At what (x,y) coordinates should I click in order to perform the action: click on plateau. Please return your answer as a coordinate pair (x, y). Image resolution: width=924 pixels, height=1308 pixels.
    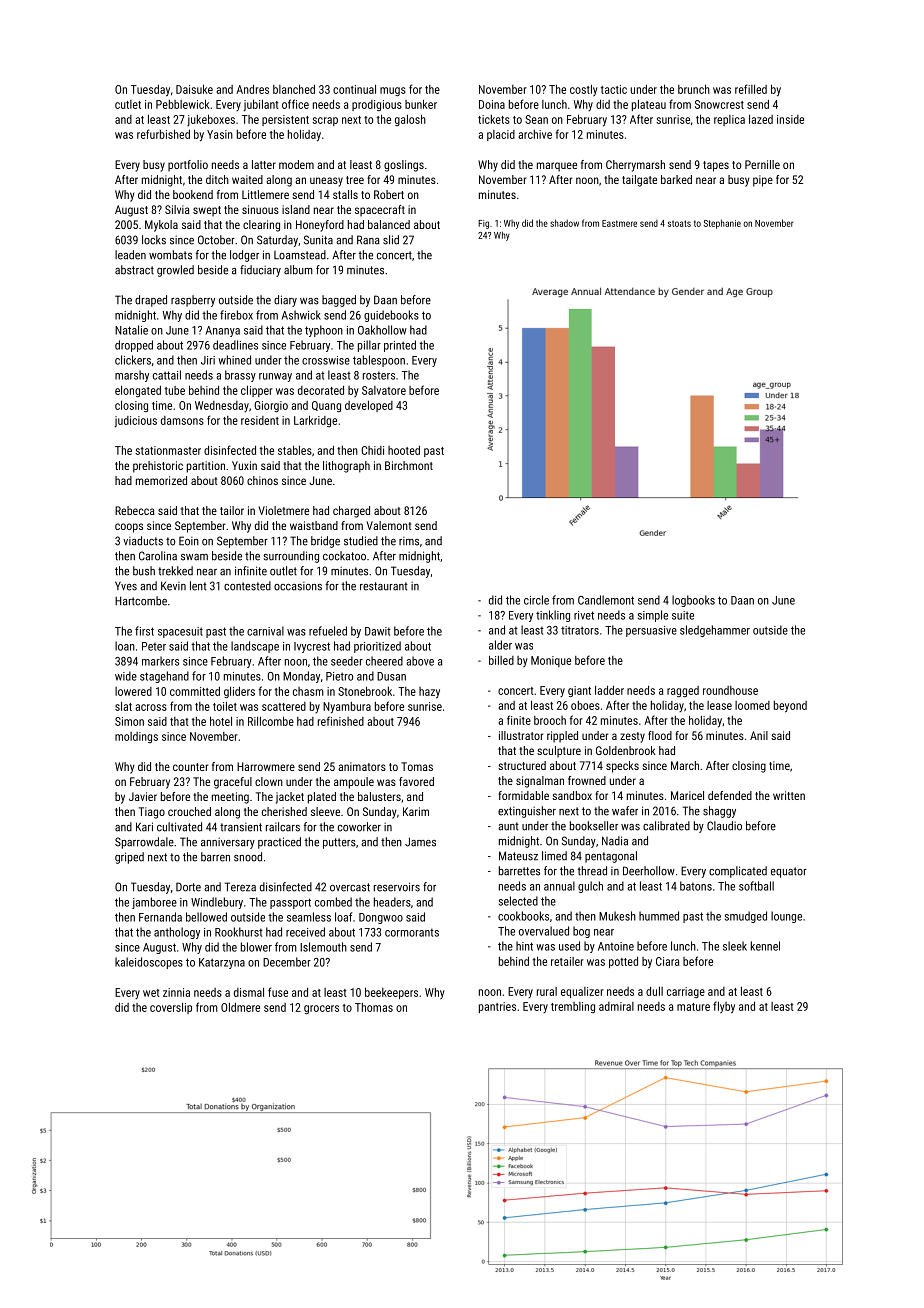
    Looking at the image, I should click on (649, 105).
